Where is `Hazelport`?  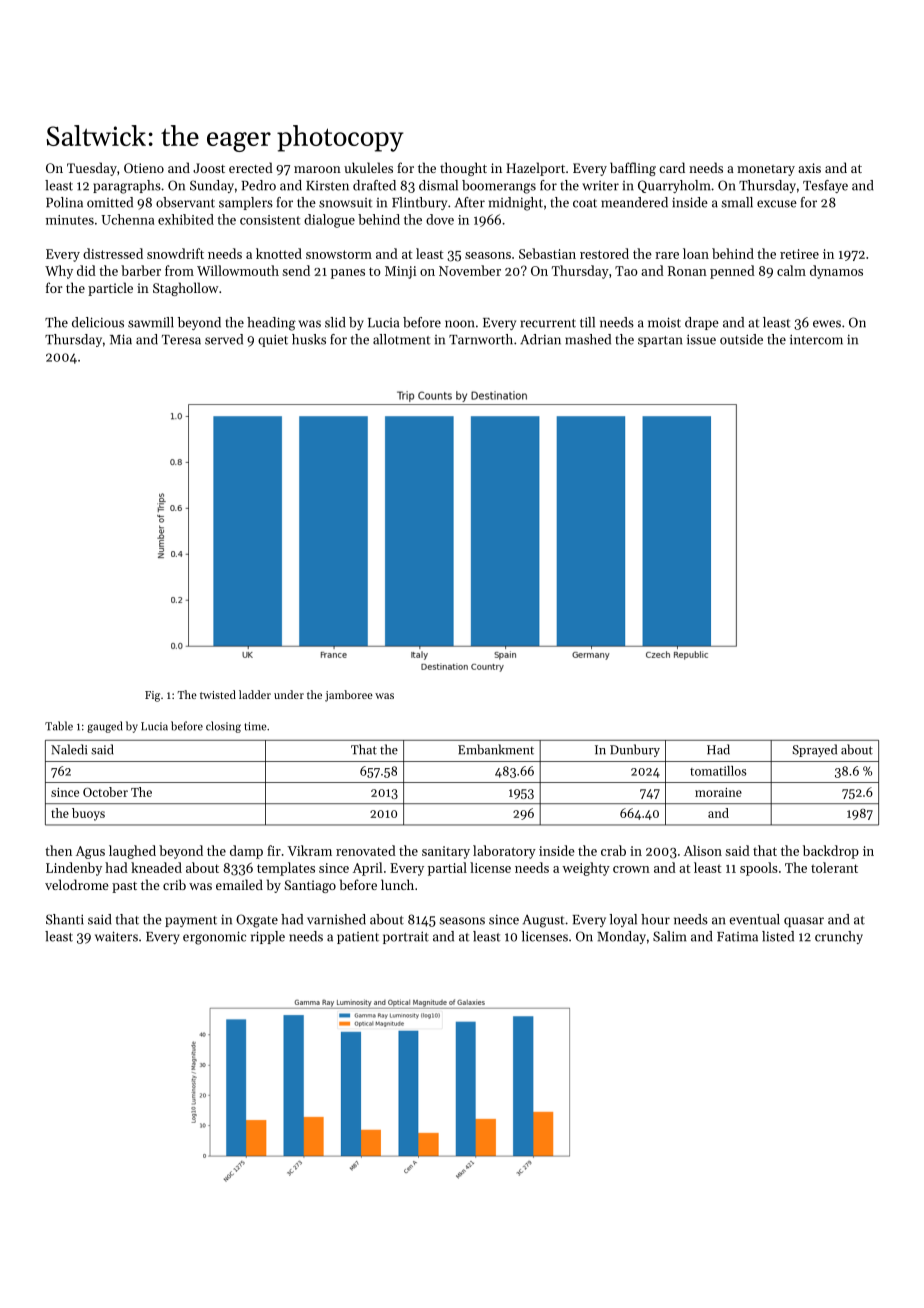
Hazelport is located at coordinates (535, 169).
